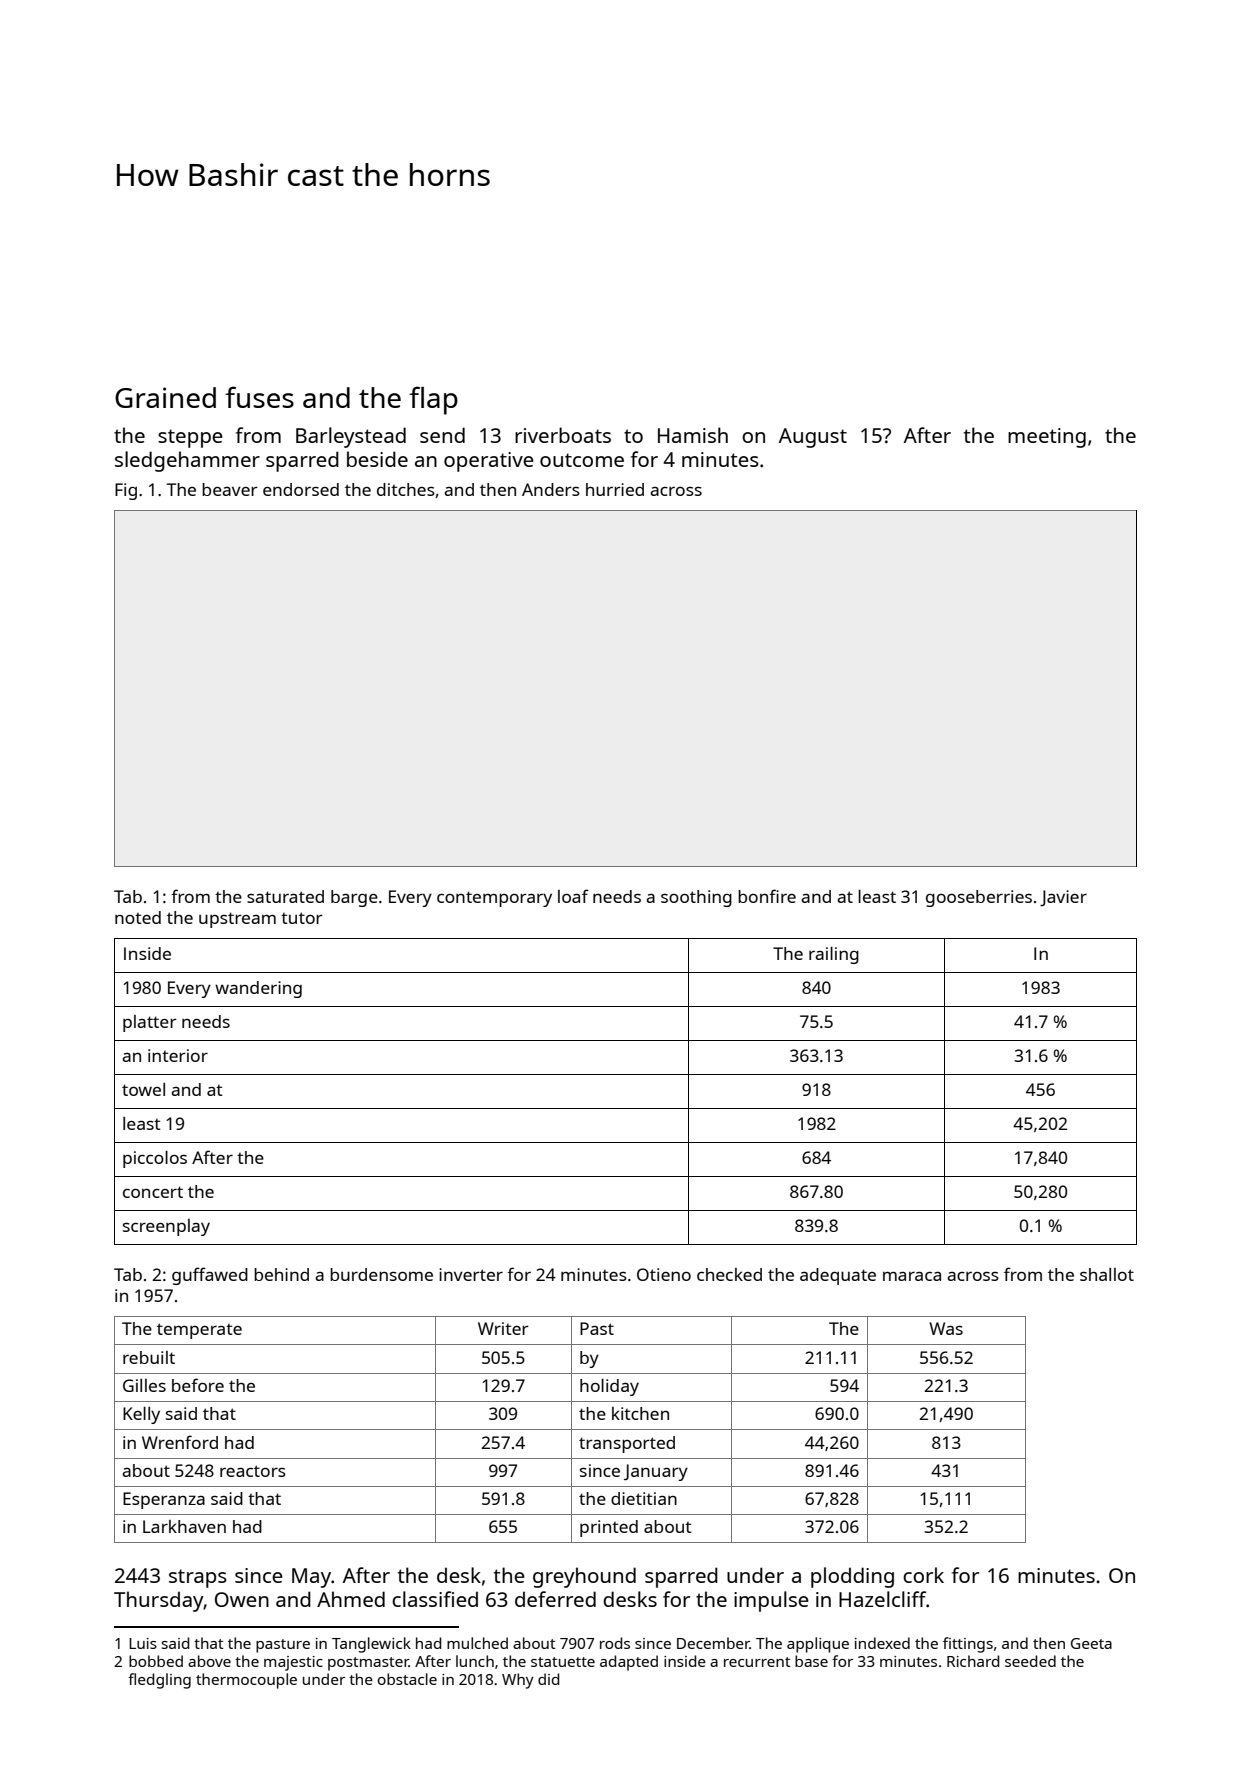  I want to click on Why, so click(518, 1681).
